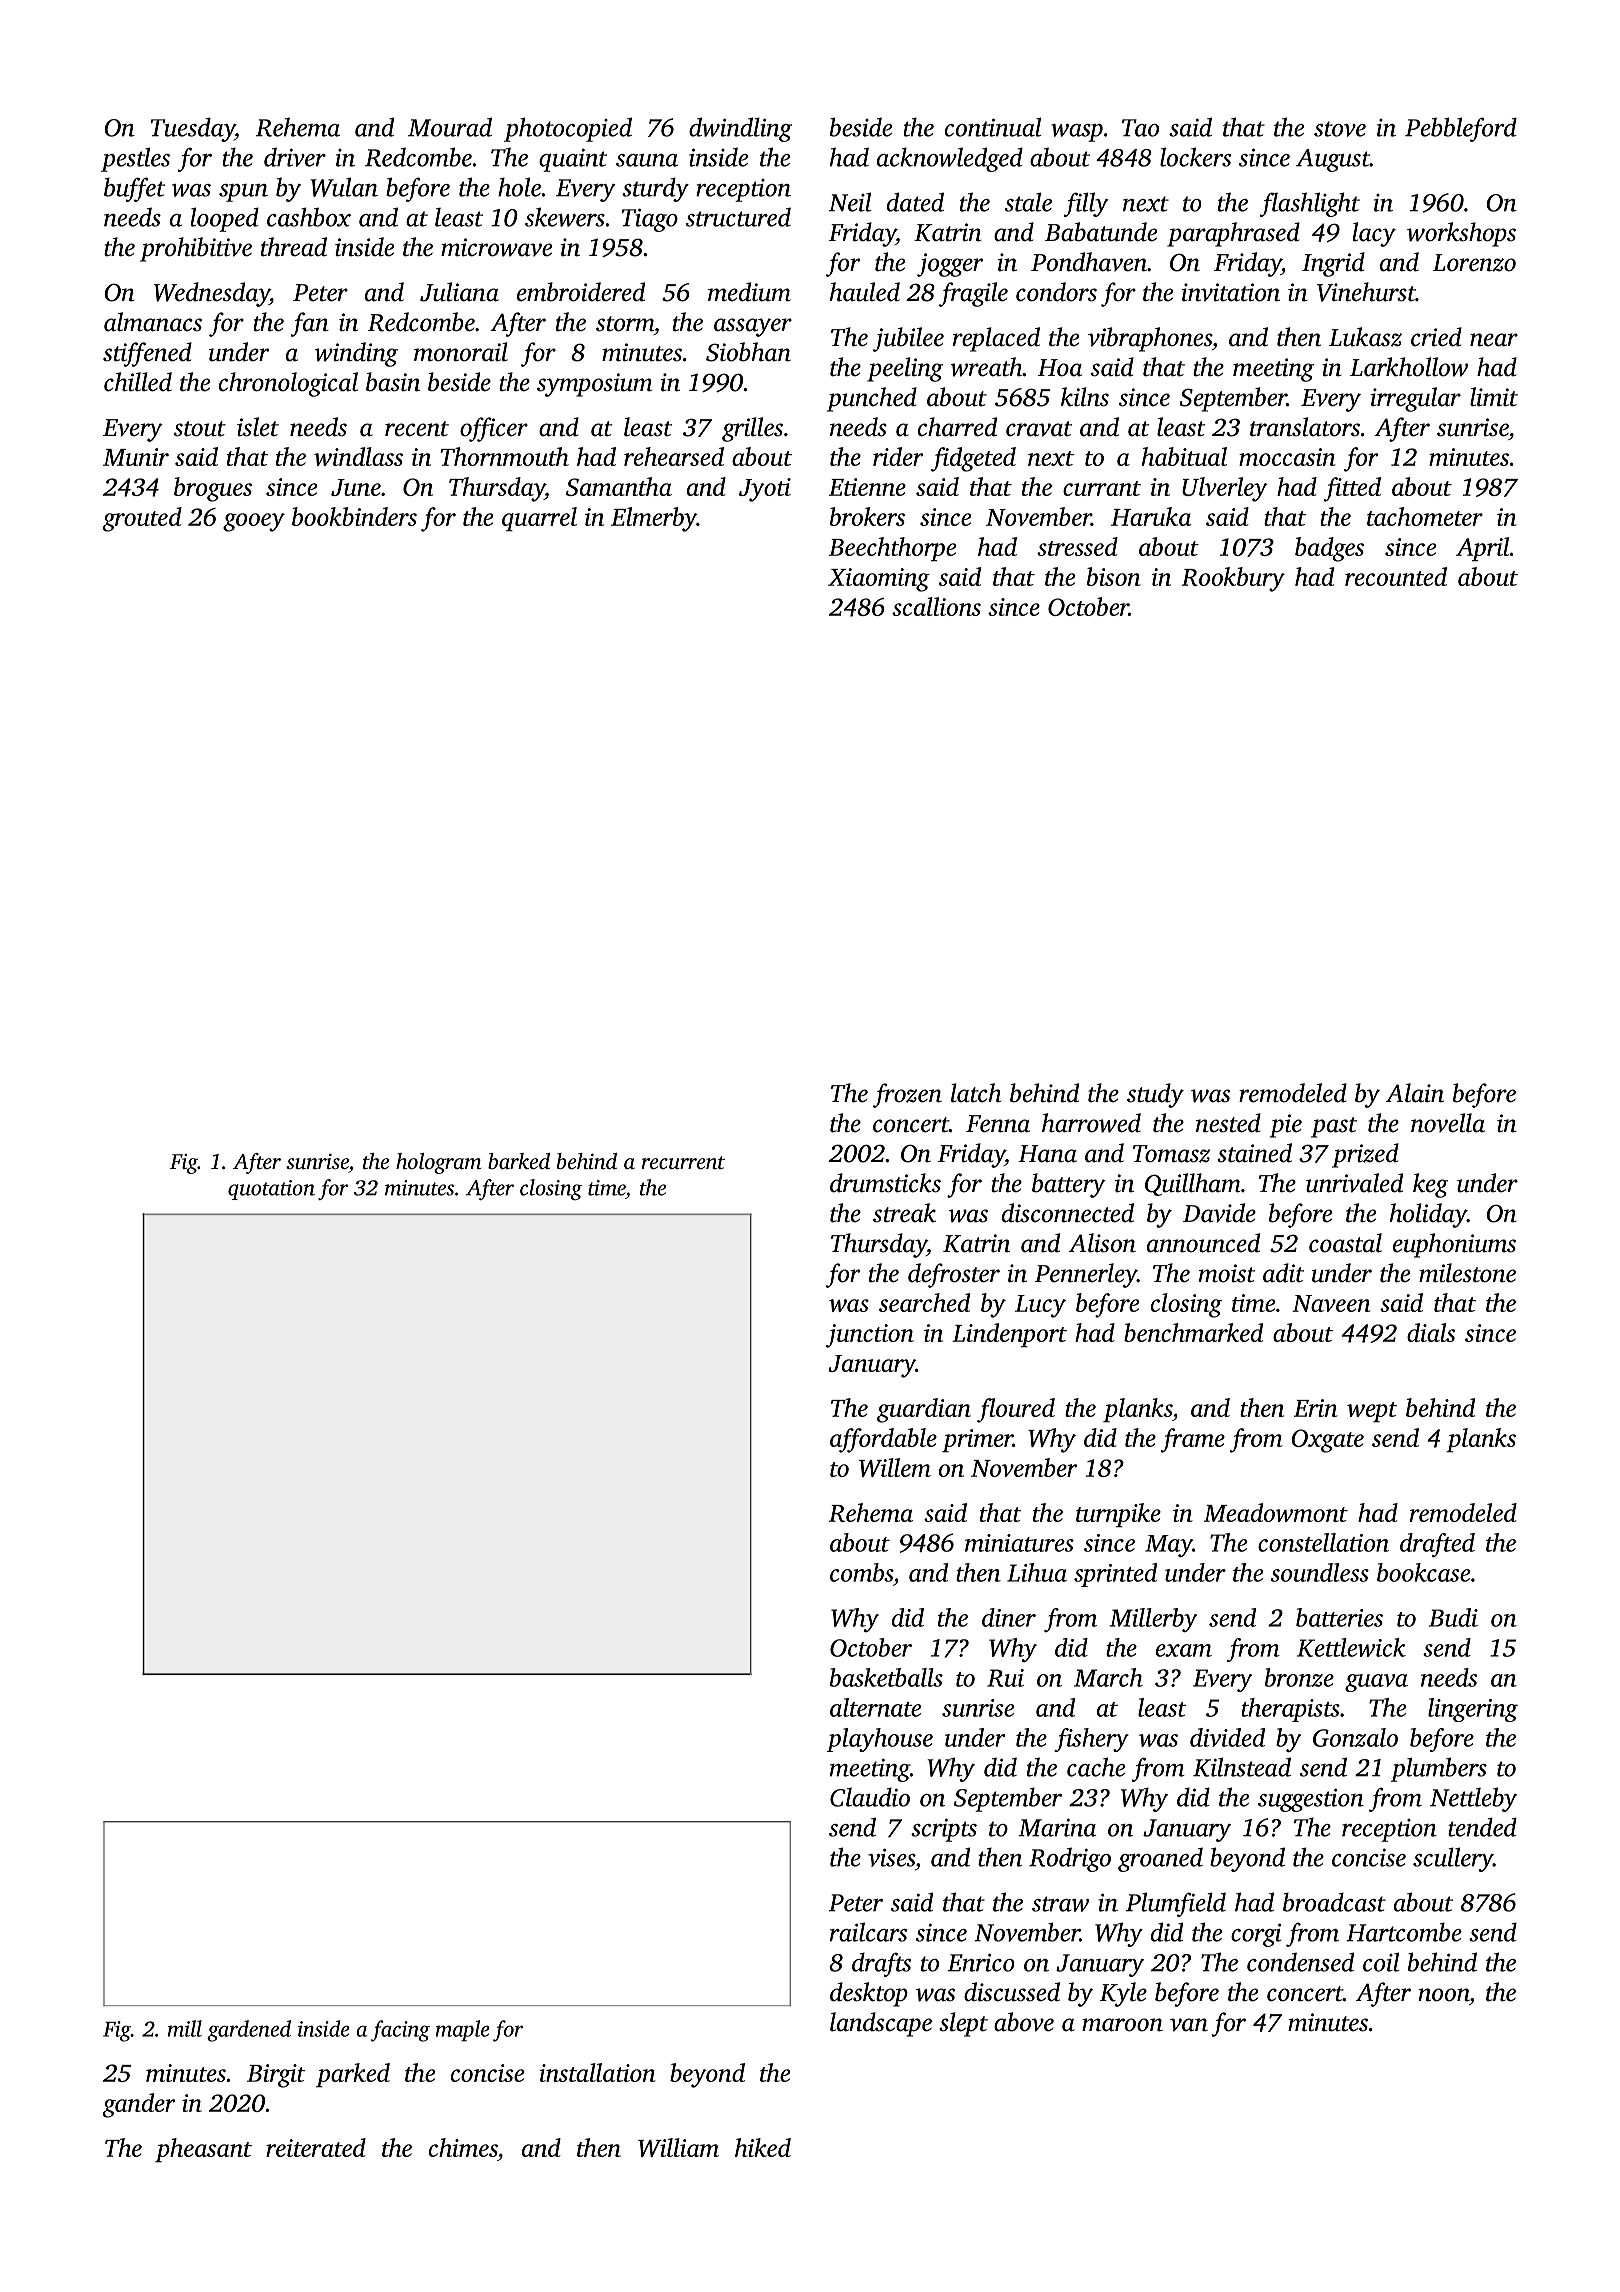 This screenshot has width=1620, height=2292. What do you see at coordinates (1140, 128) in the screenshot?
I see `Tao` at bounding box center [1140, 128].
